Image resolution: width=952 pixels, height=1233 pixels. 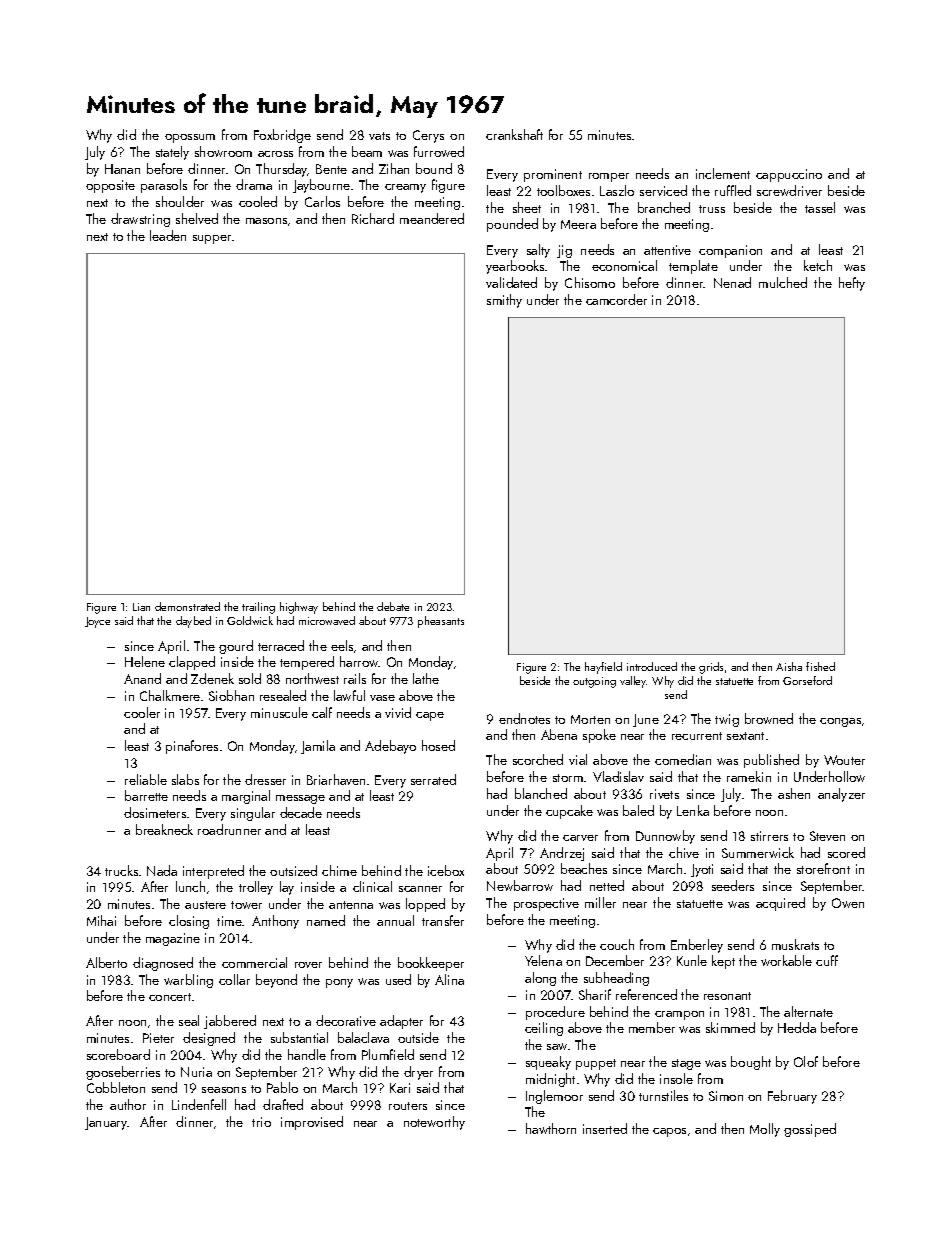 I want to click on Zdenek, so click(x=212, y=678).
